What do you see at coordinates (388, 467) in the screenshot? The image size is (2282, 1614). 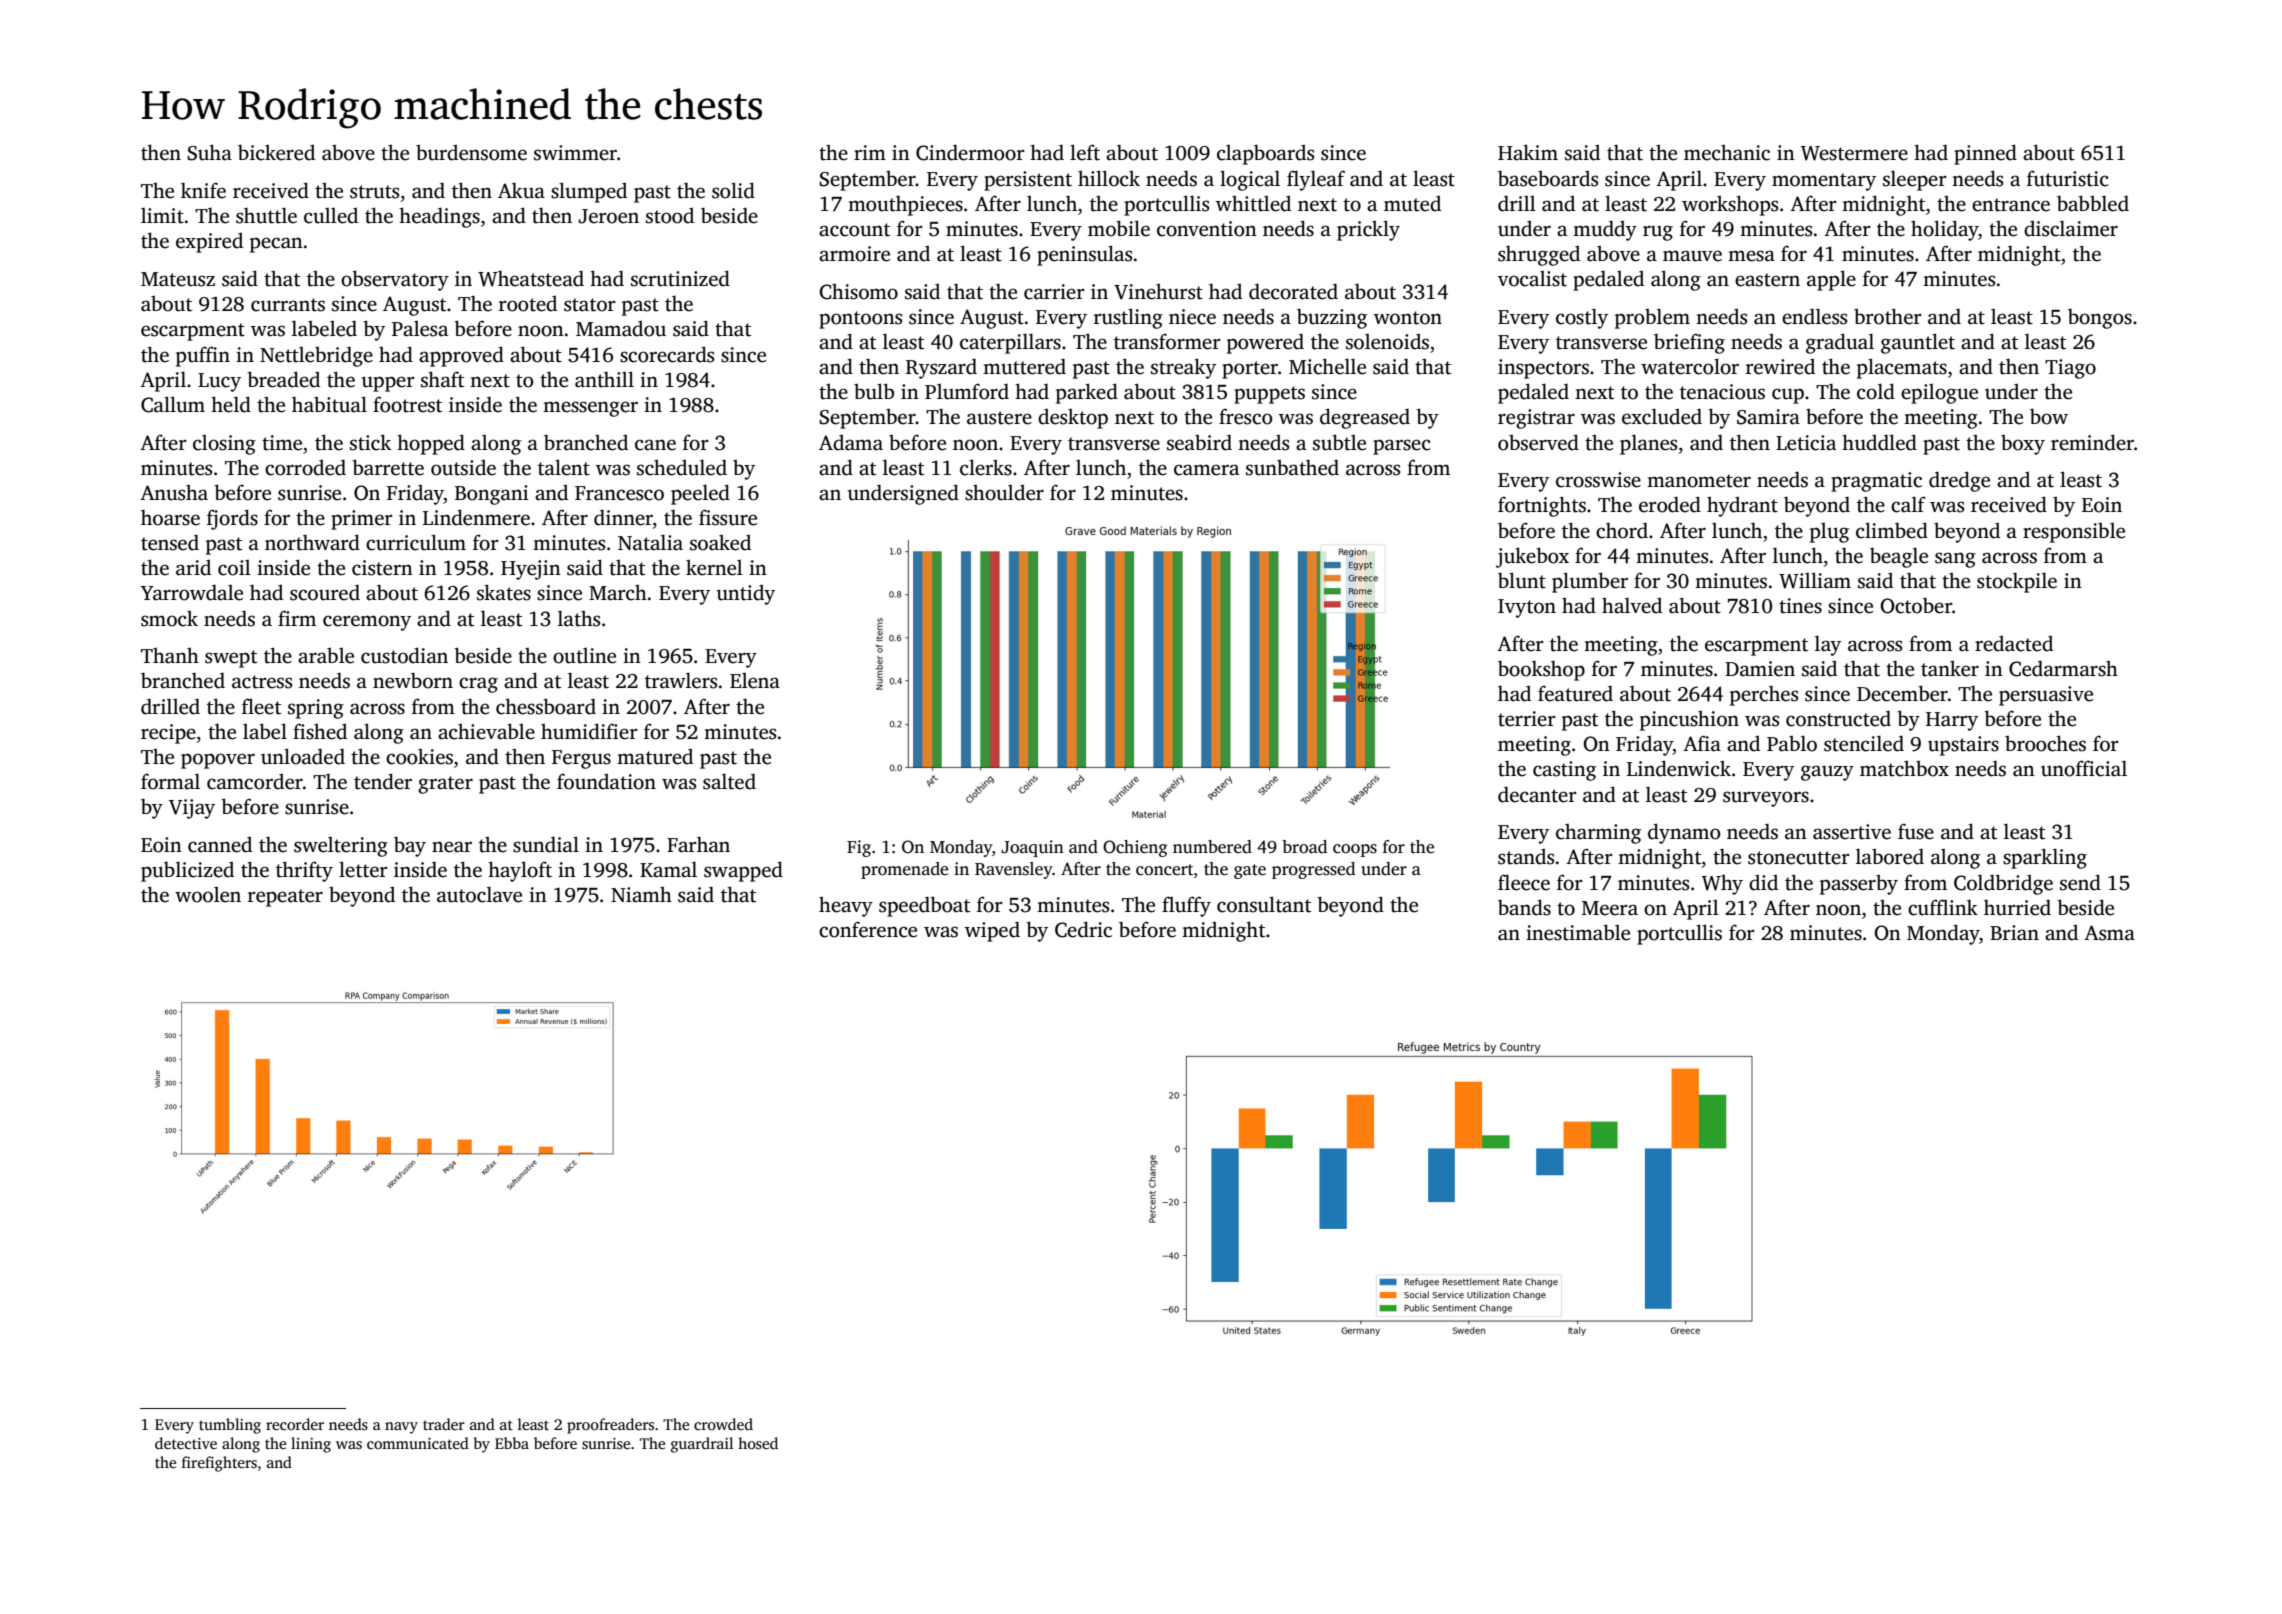 I see `barrette` at bounding box center [388, 467].
